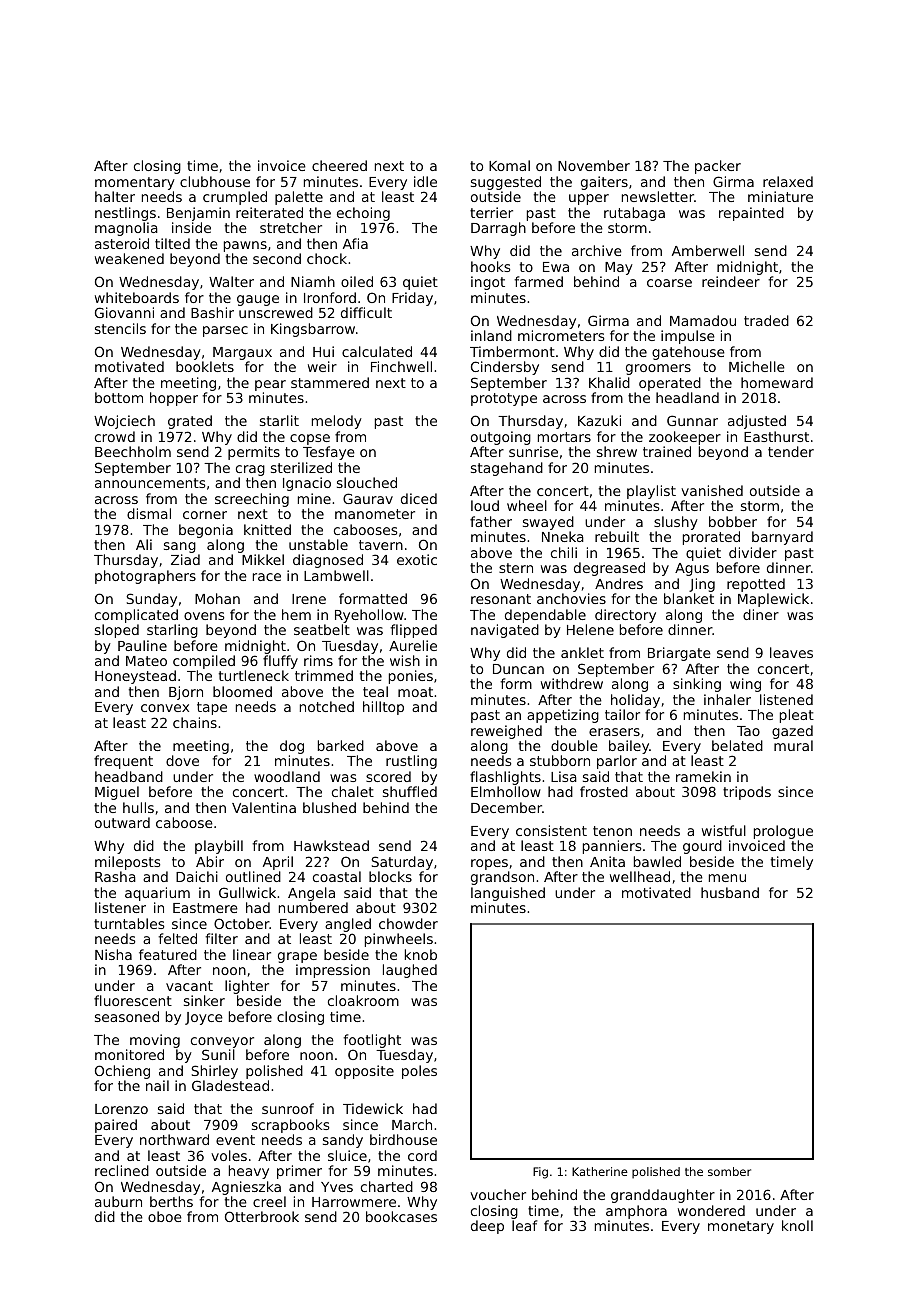 The image size is (908, 1316). Describe the element at coordinates (115, 436) in the document. I see `crowd` at that location.
